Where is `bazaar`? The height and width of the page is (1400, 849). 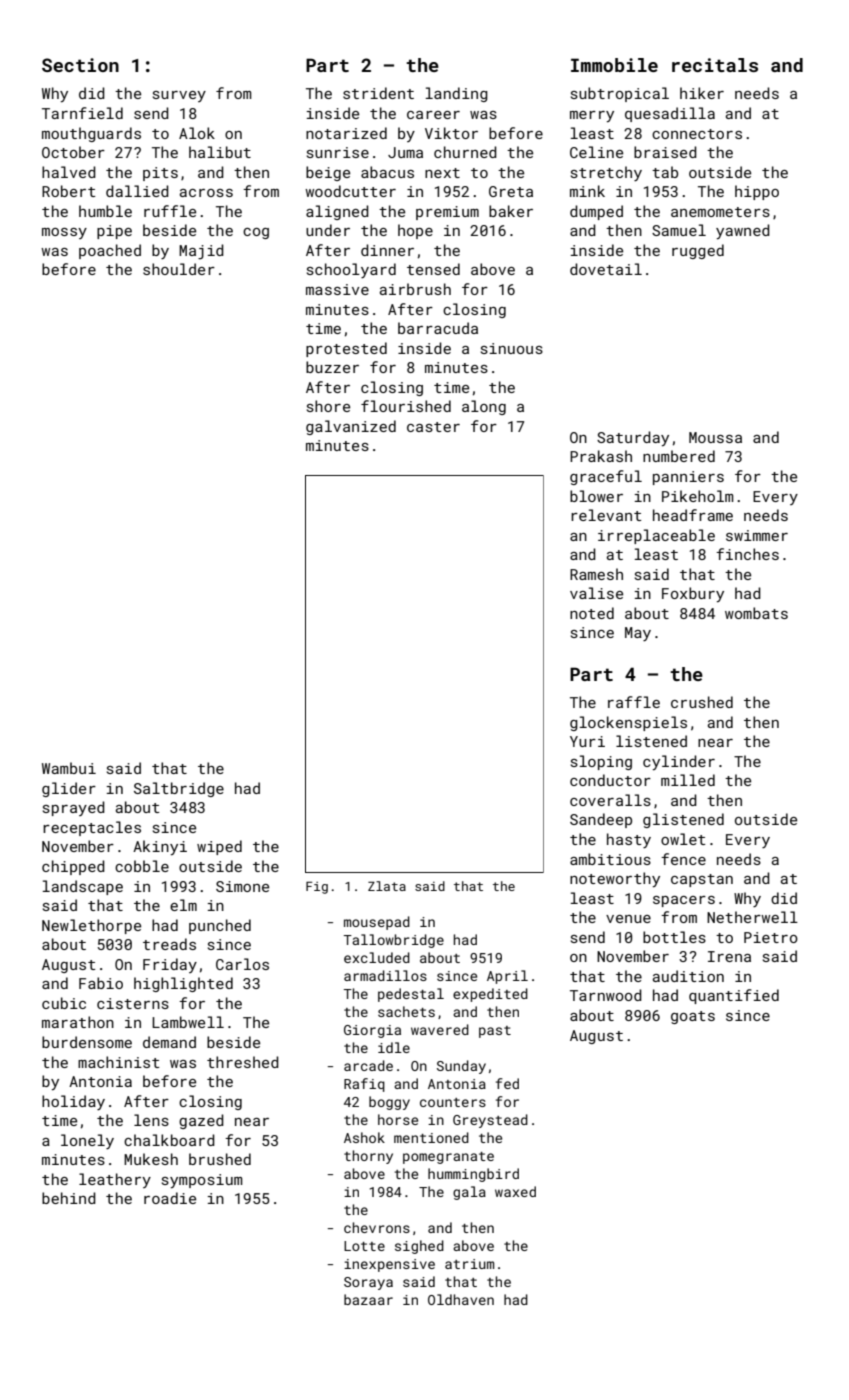
bazaar is located at coordinates (368, 1299).
